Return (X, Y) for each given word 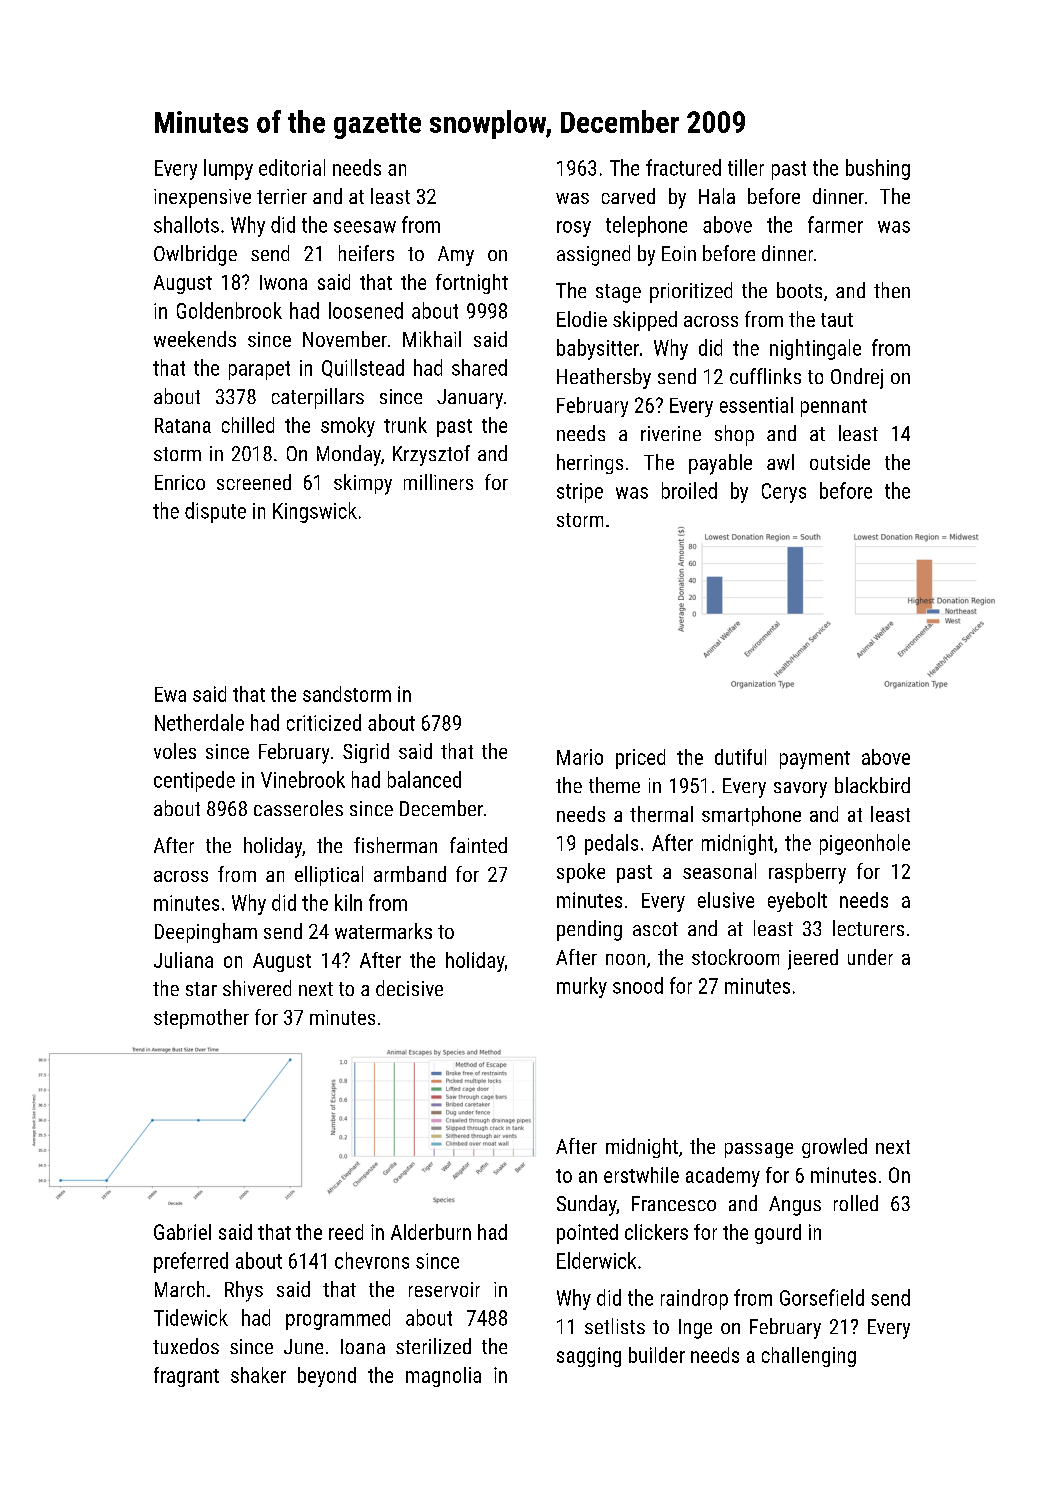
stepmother (201, 1019)
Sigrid (366, 753)
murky (582, 987)
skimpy (363, 484)
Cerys (784, 493)
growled (834, 1148)
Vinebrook (303, 779)
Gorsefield (822, 1297)
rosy (574, 229)
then (892, 290)
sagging (589, 1357)
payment (815, 760)
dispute (215, 512)
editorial (292, 167)
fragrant (186, 1377)
